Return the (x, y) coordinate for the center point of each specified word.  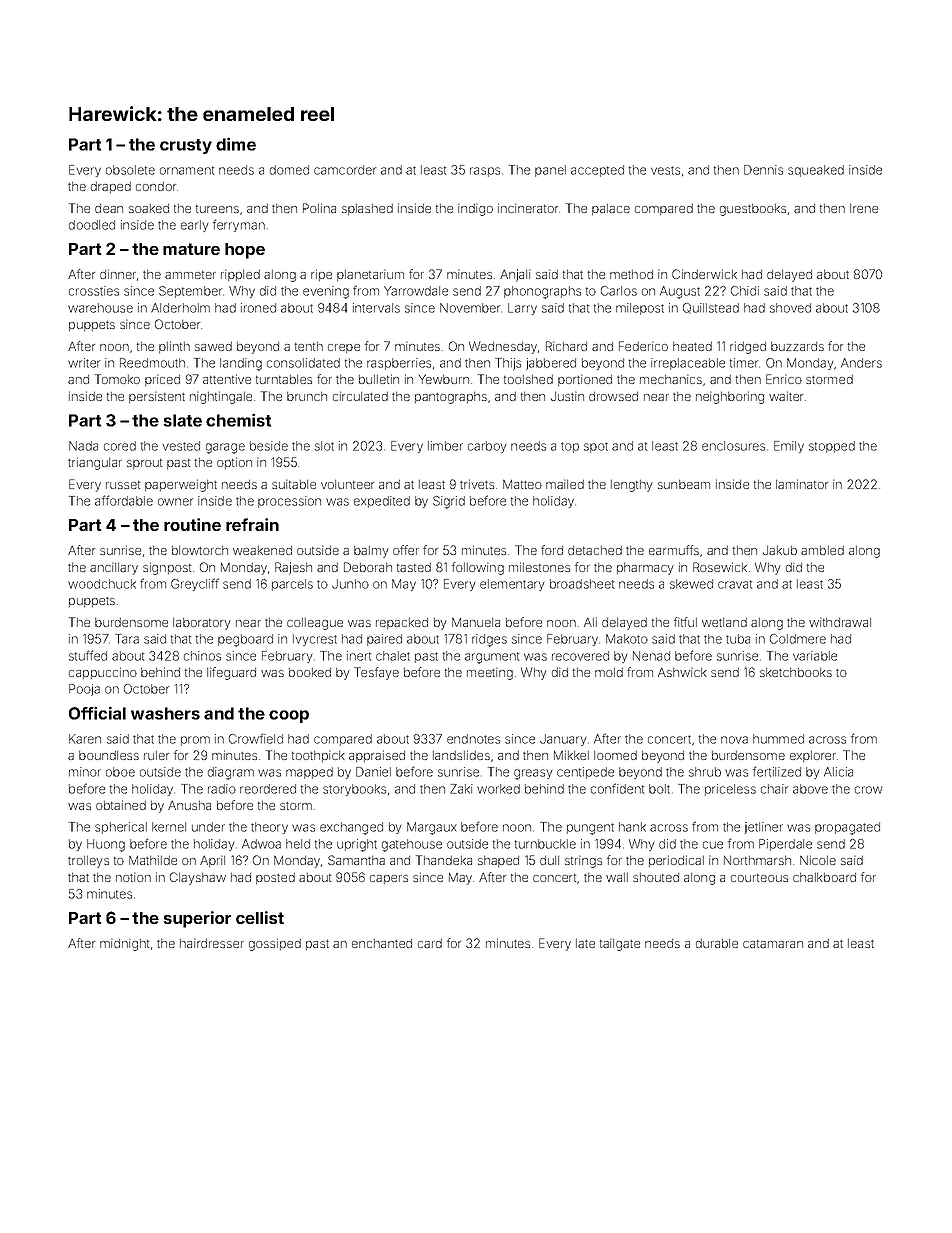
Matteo (522, 484)
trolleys (88, 862)
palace (611, 209)
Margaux (432, 828)
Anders (861, 363)
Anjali (515, 275)
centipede (585, 773)
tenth (309, 346)
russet (123, 485)
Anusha (189, 805)
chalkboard (824, 877)
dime (236, 144)
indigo (475, 209)
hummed (778, 739)
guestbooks (753, 210)
